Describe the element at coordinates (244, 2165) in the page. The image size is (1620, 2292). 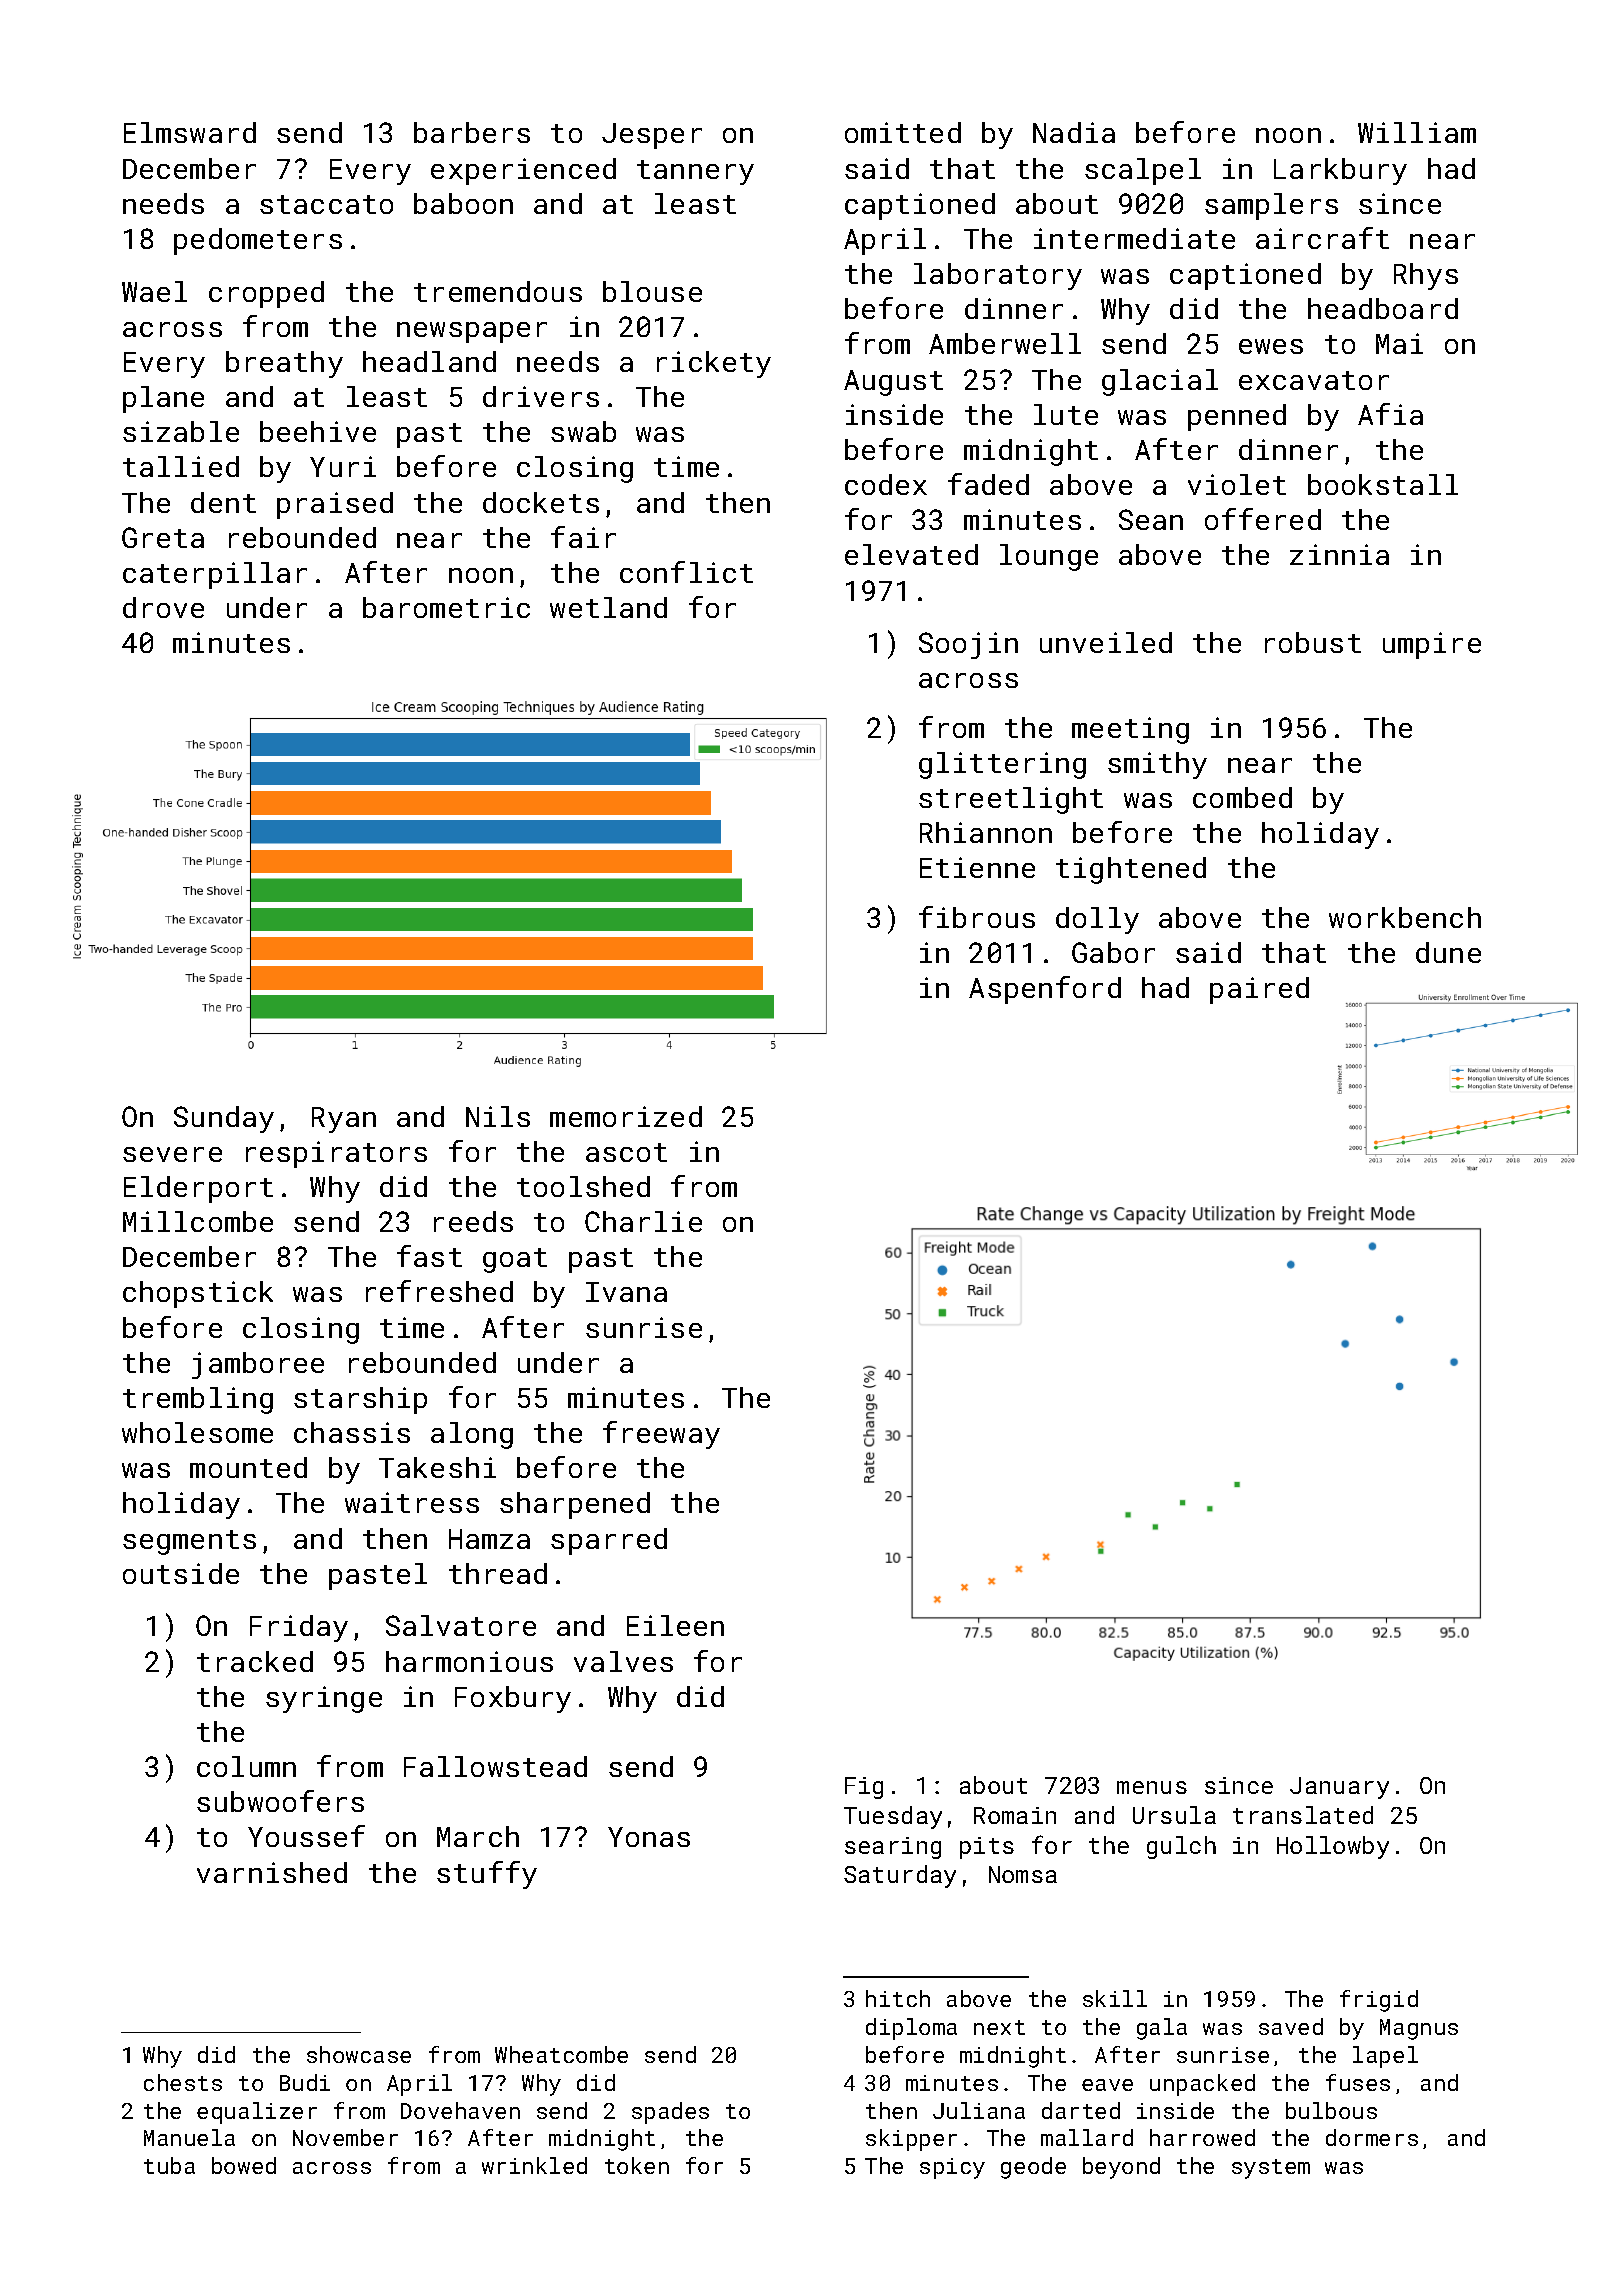
I see `bowed` at that location.
